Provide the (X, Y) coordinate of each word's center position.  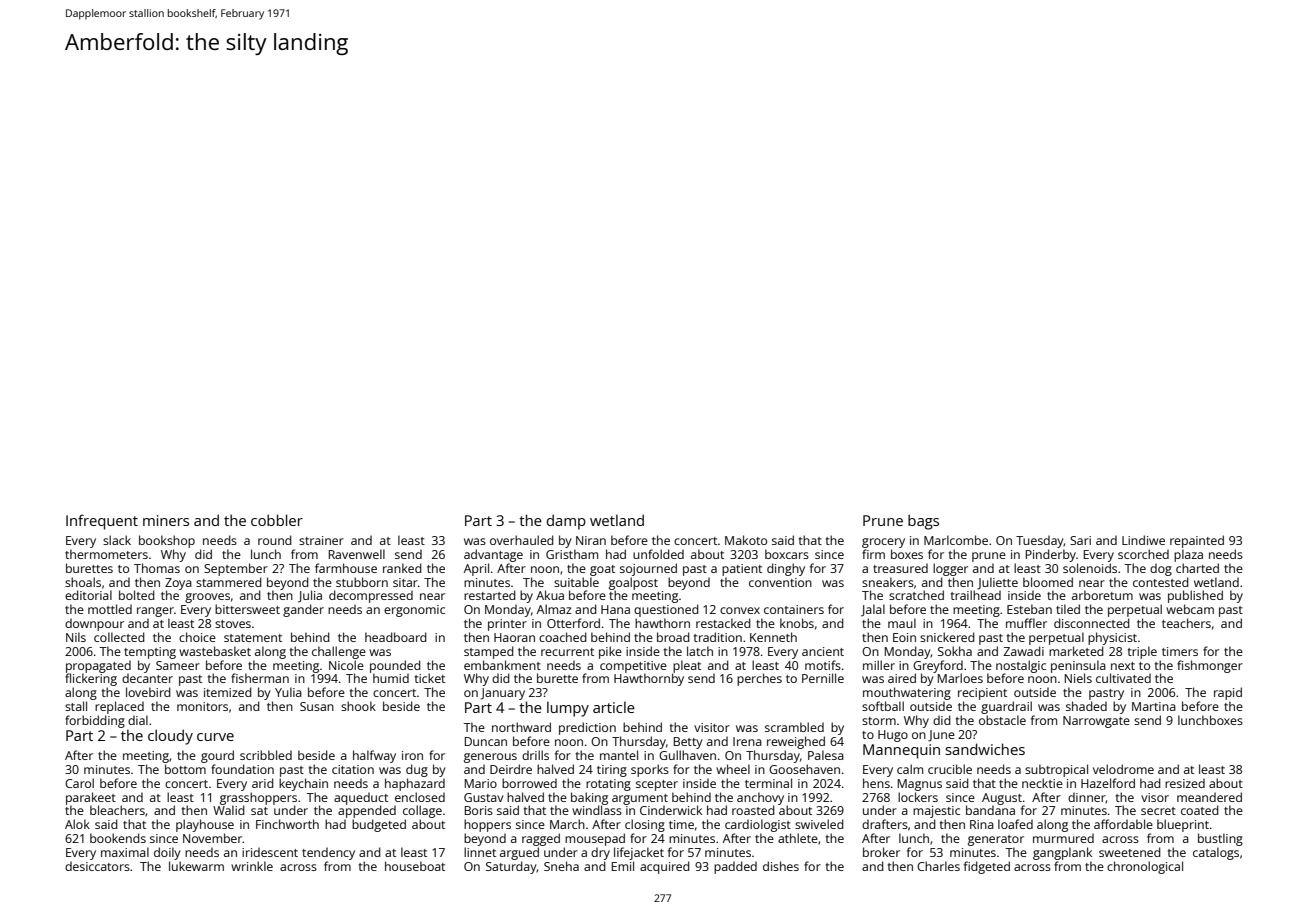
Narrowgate (1096, 722)
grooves (207, 598)
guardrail (1006, 707)
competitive (633, 667)
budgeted (379, 825)
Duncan (486, 741)
